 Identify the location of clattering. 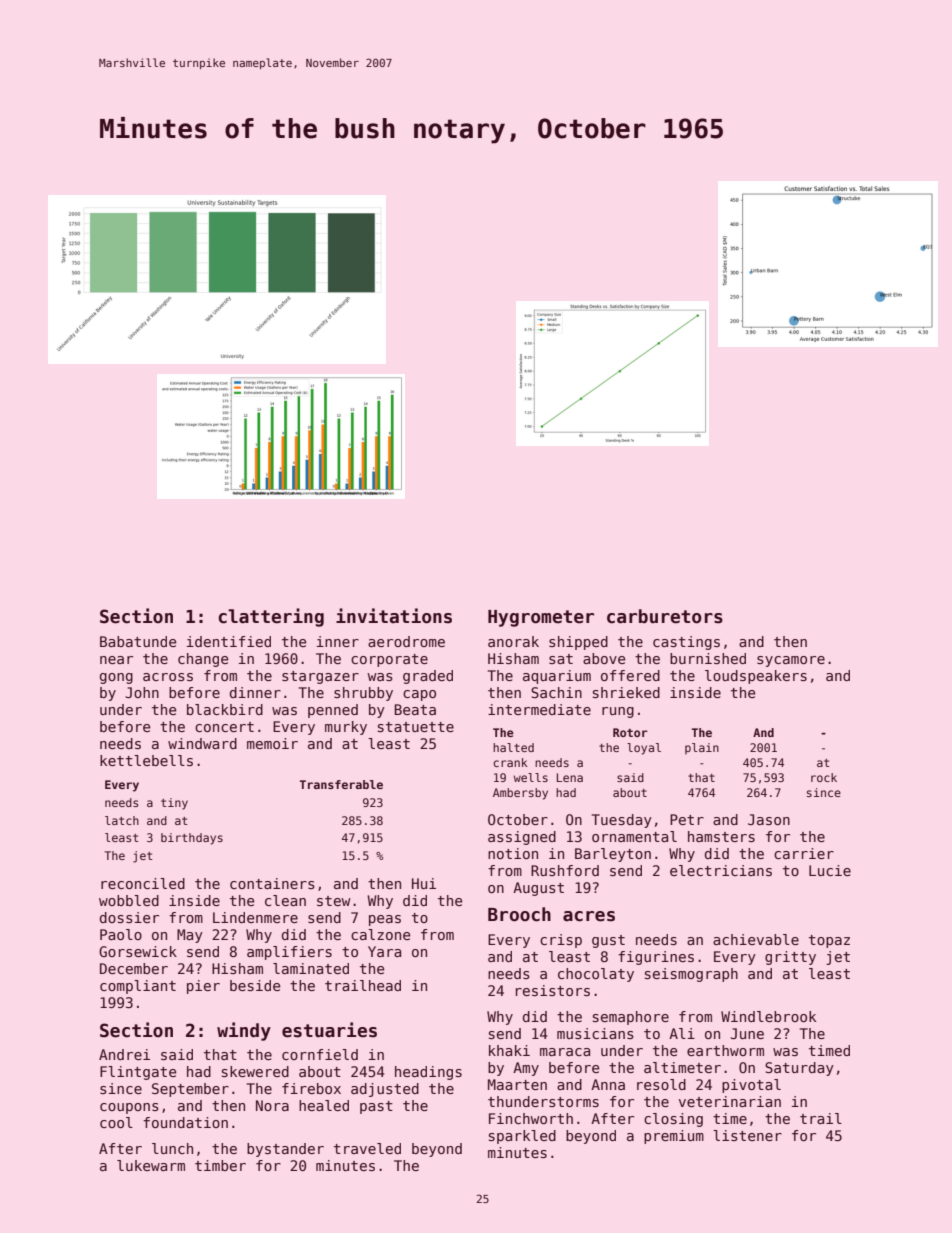
(271, 617).
